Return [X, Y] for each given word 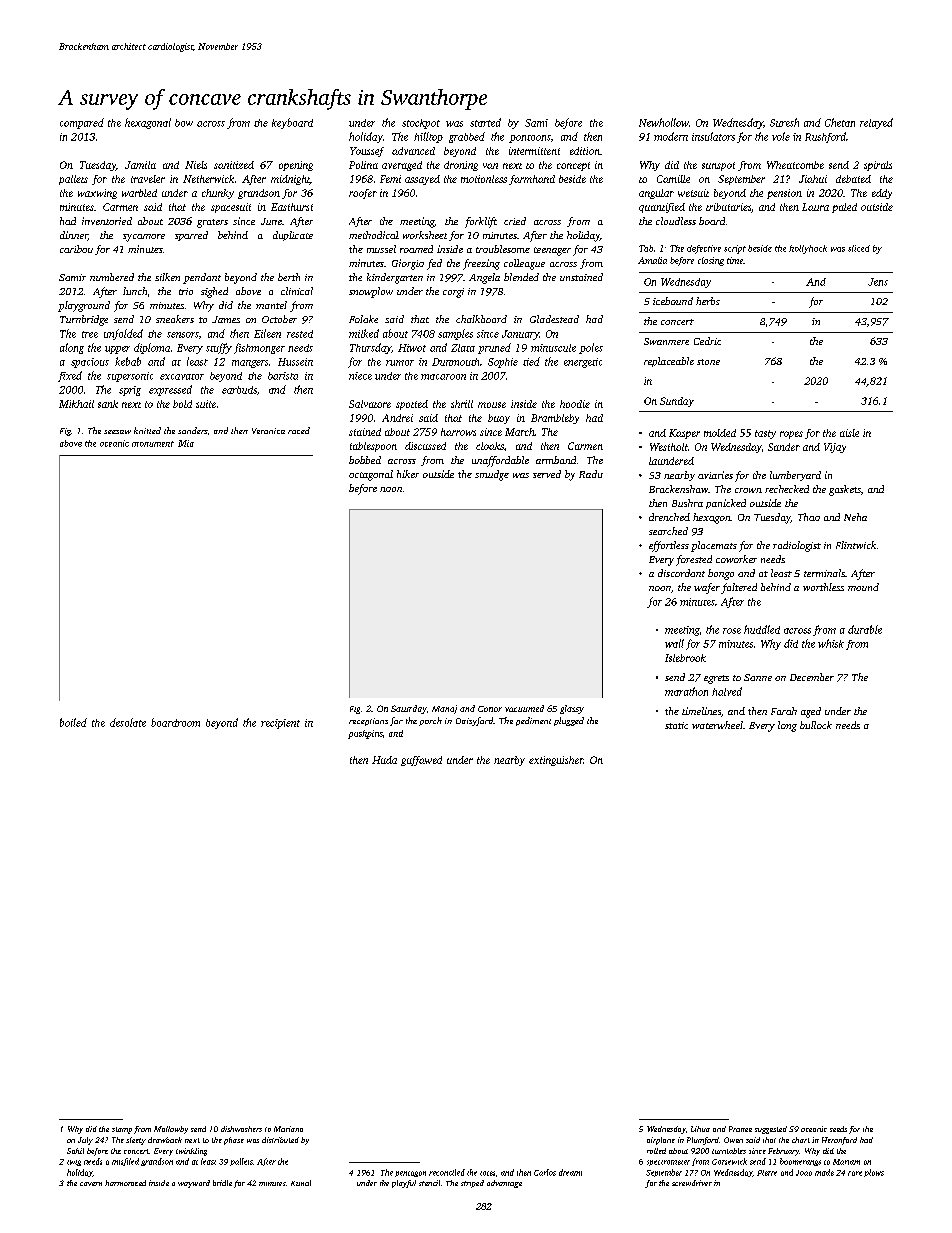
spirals [878, 166]
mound [863, 587]
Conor [490, 709]
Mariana [288, 1129]
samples [455, 334]
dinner [74, 236]
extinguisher [556, 761]
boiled [73, 722]
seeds [838, 1129]
